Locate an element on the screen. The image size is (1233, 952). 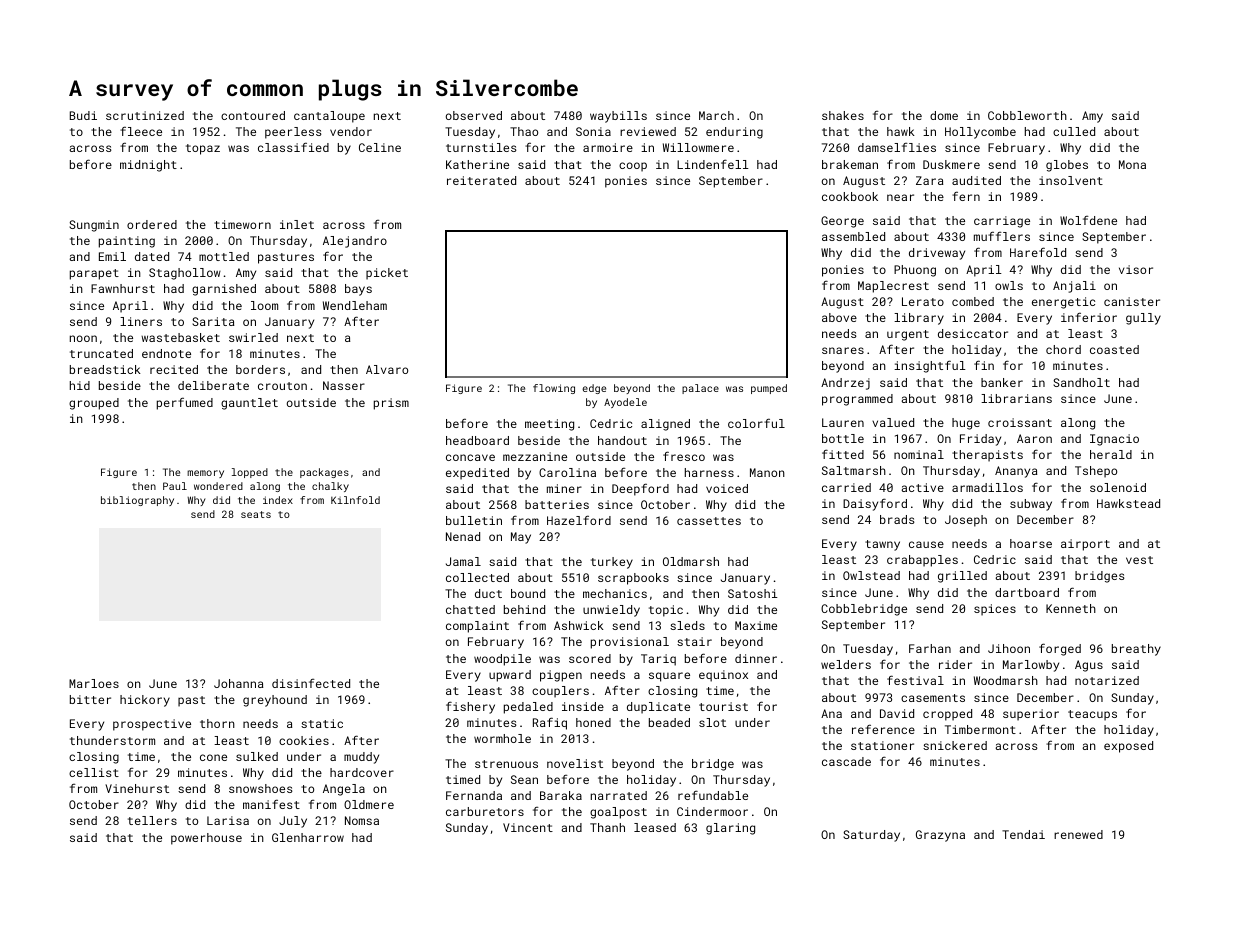
voiced is located at coordinates (727, 488).
